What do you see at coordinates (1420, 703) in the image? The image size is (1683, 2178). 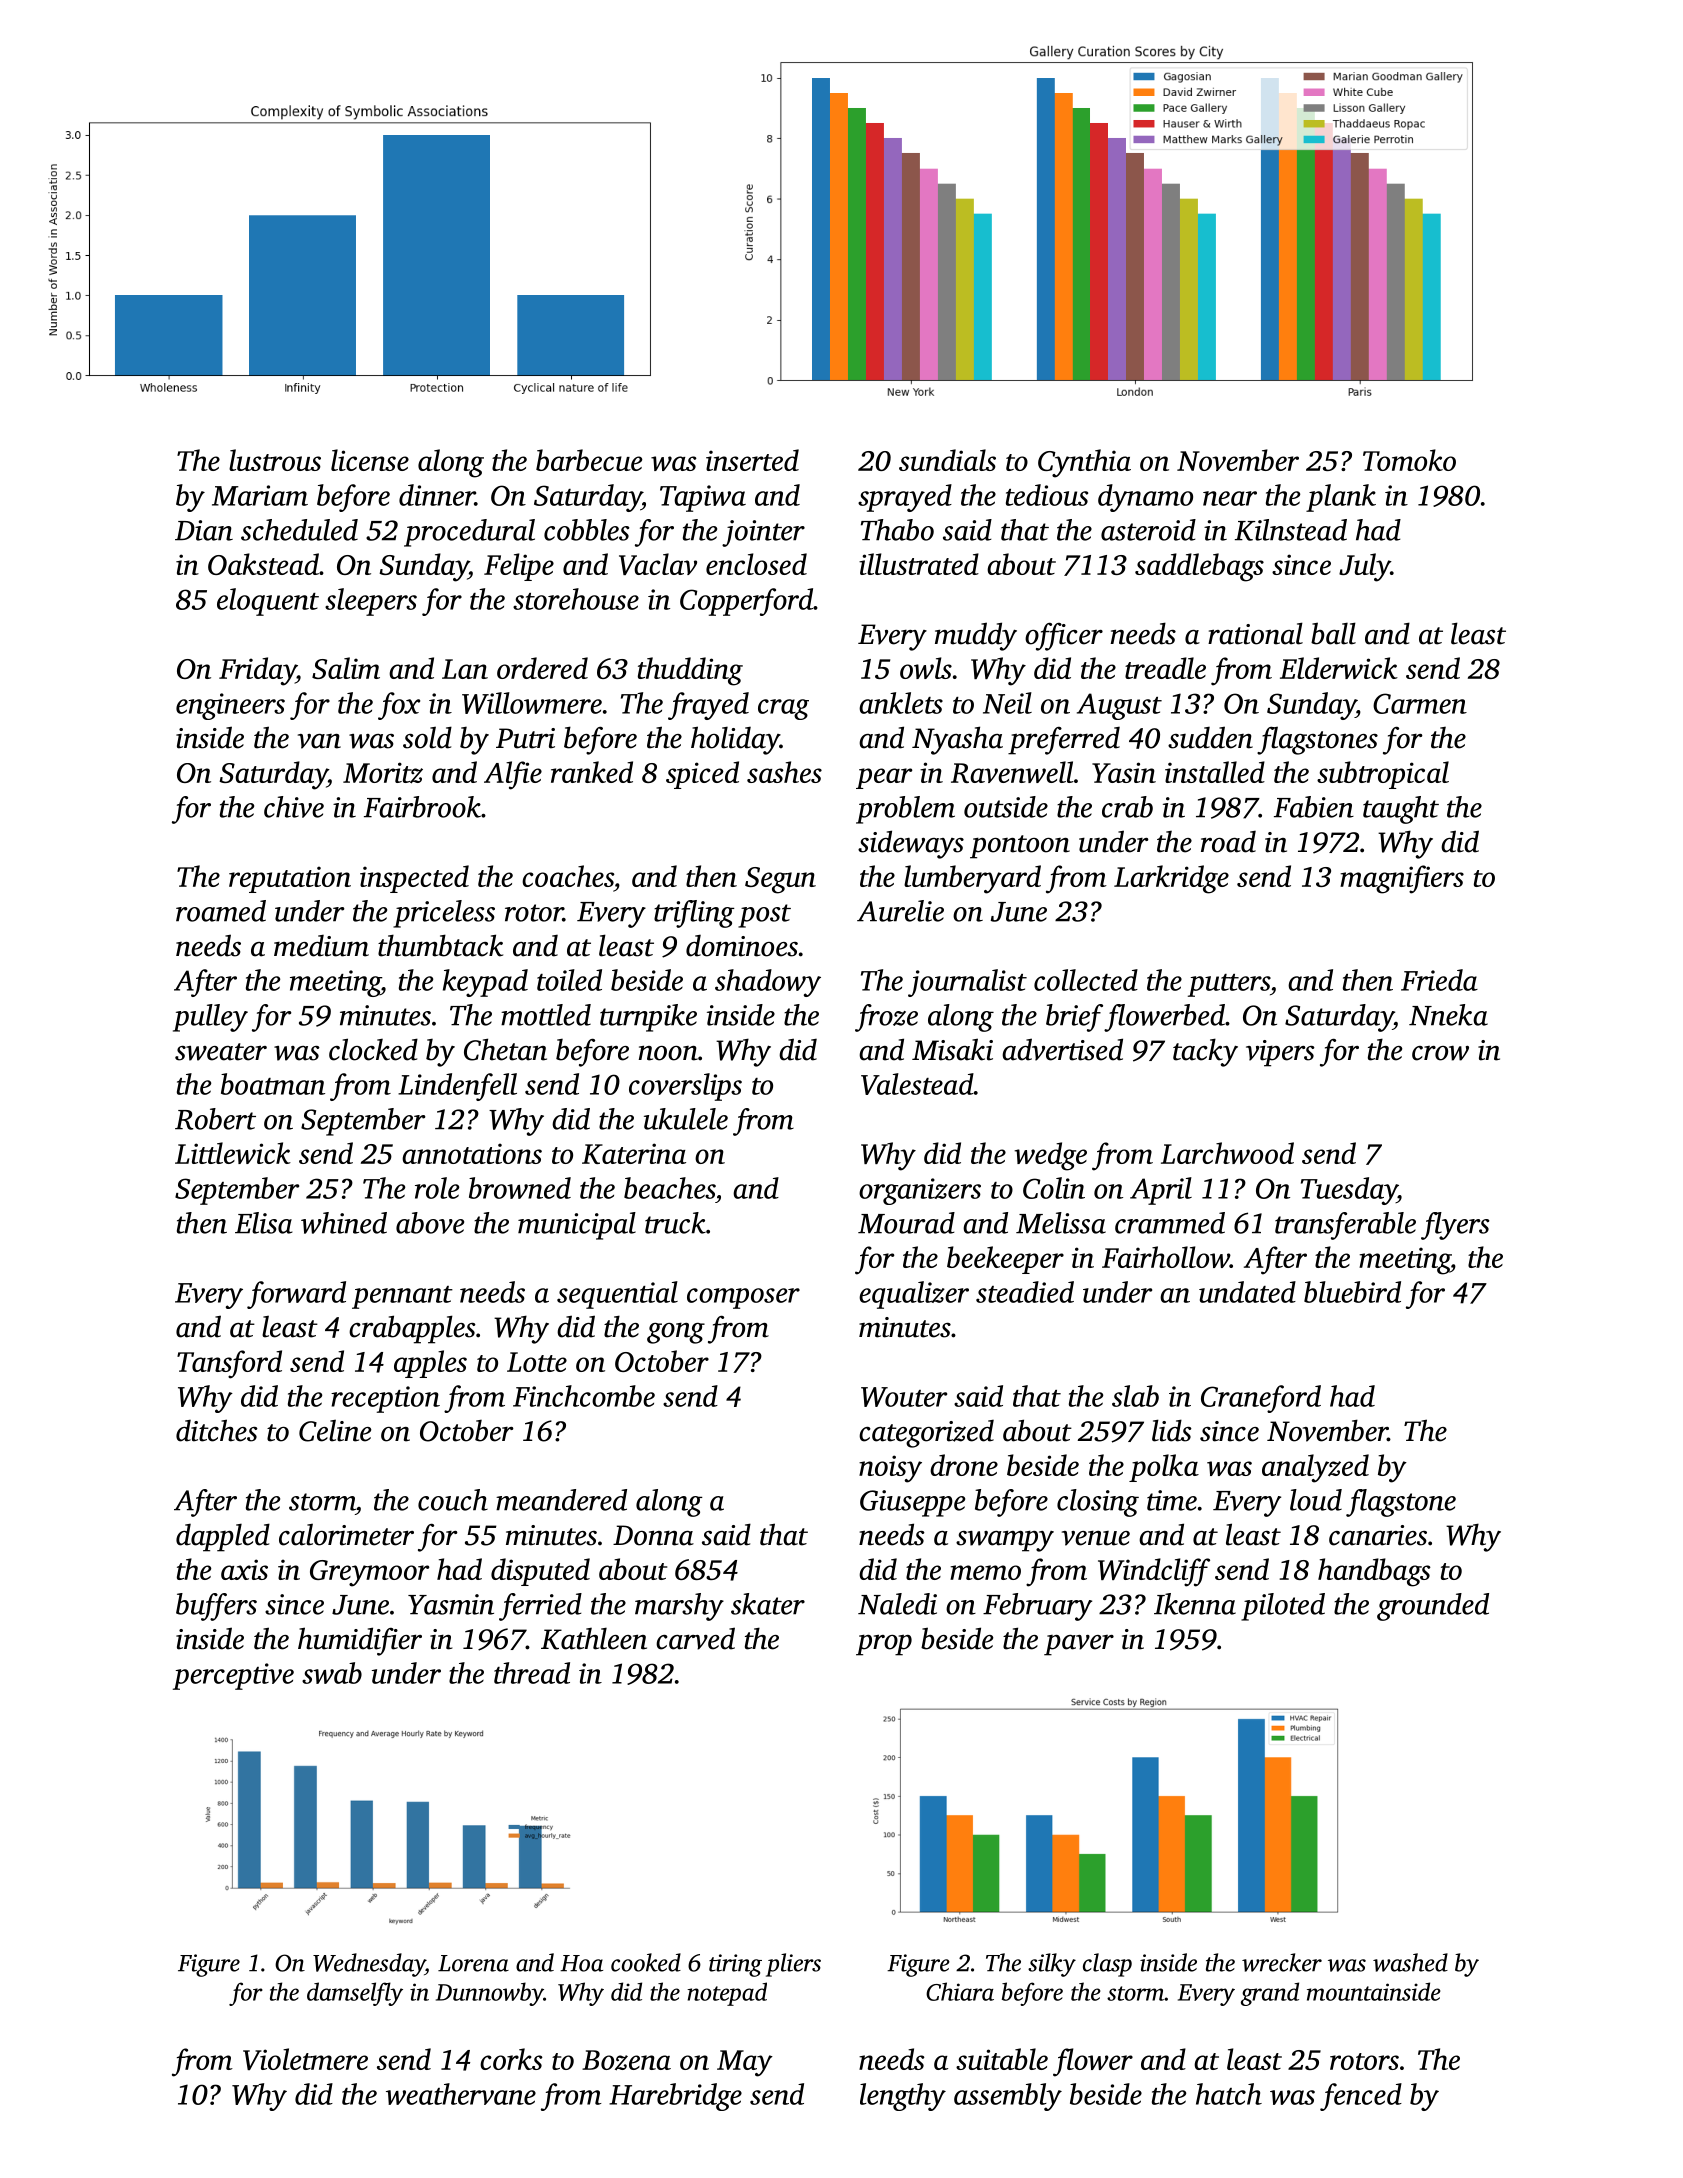 I see `Carmen` at bounding box center [1420, 703].
